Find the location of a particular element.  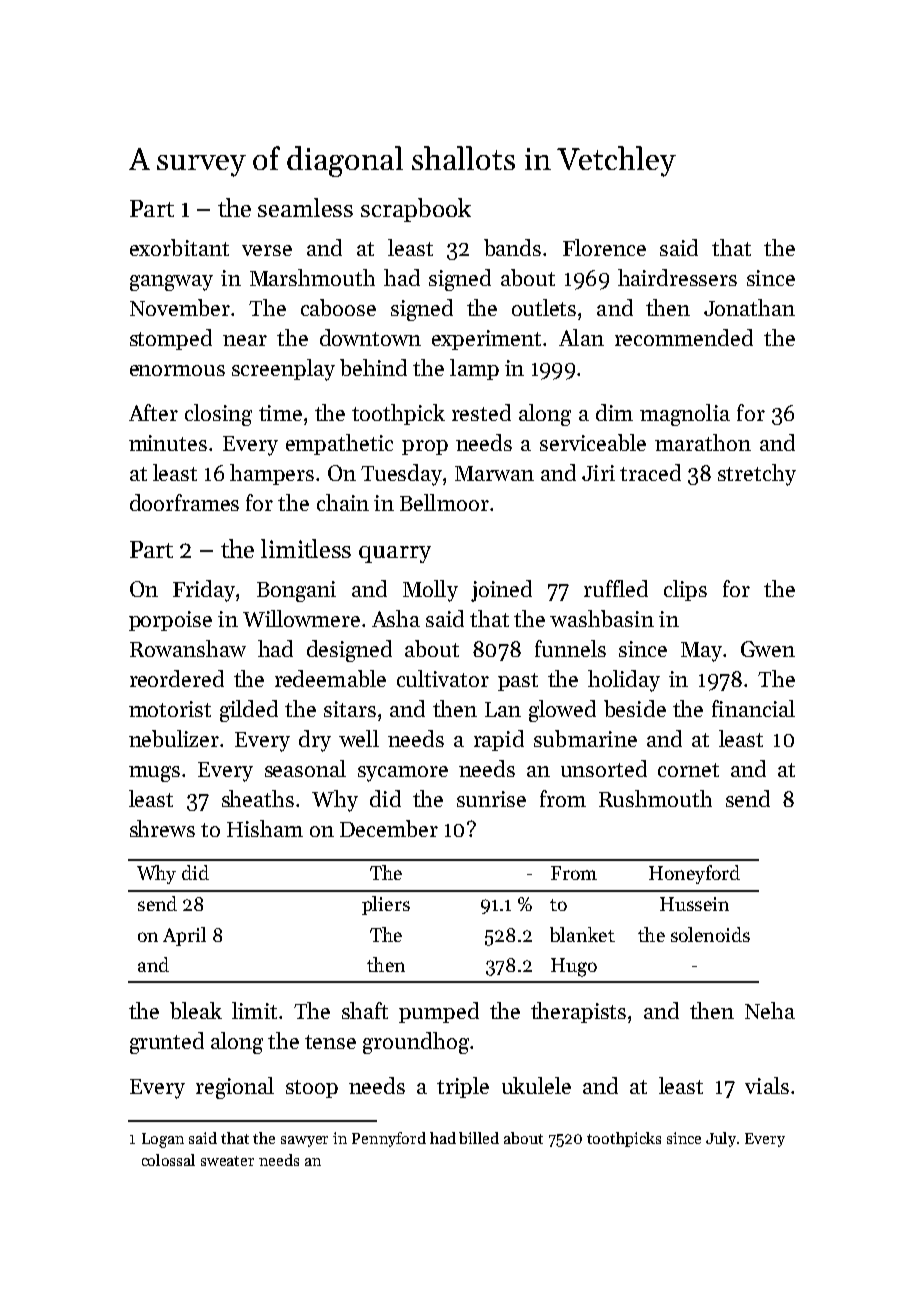

rested is located at coordinates (481, 412).
